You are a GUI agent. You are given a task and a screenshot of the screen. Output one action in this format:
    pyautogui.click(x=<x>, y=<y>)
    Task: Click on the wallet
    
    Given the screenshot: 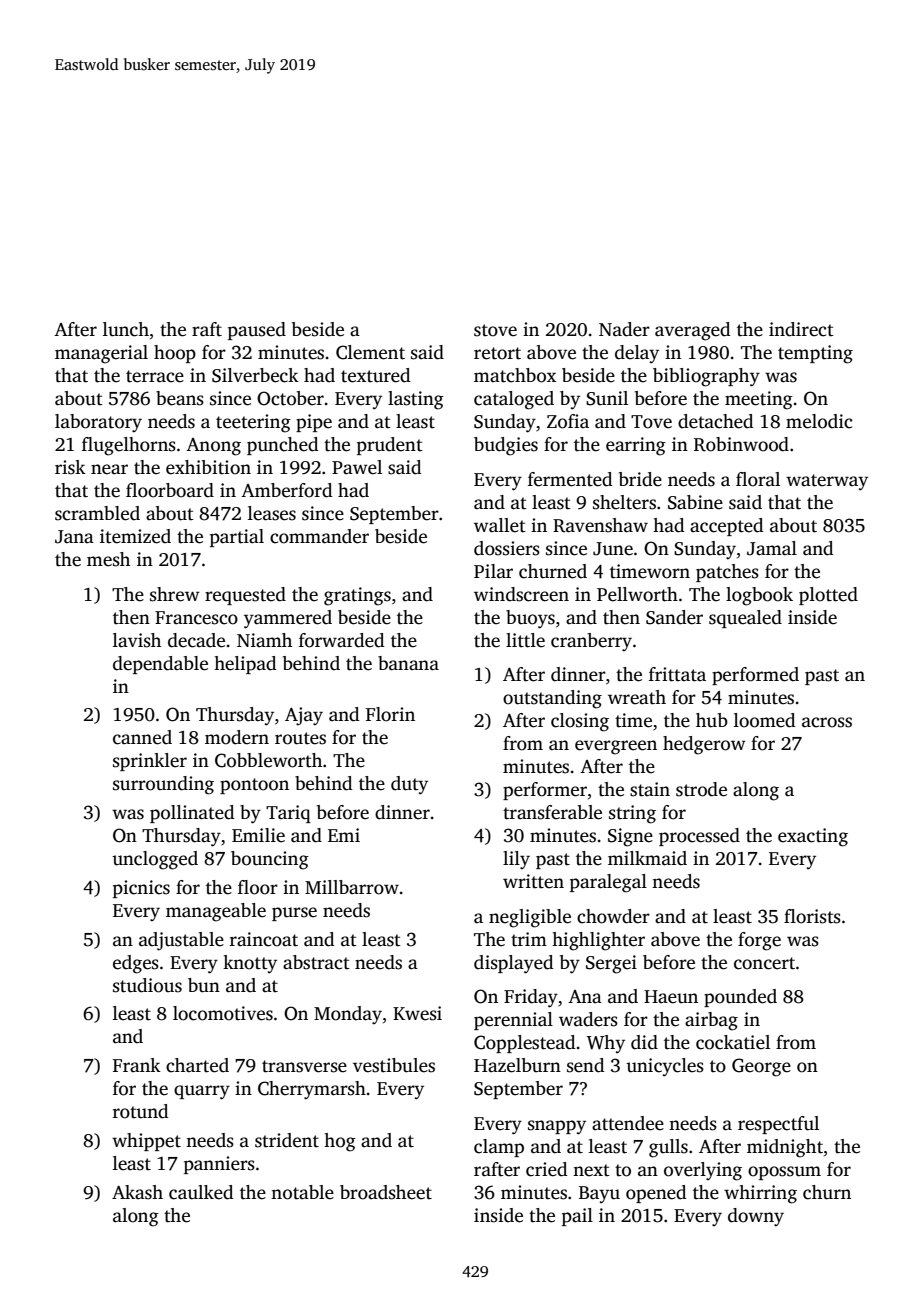 What is the action you would take?
    pyautogui.click(x=500, y=525)
